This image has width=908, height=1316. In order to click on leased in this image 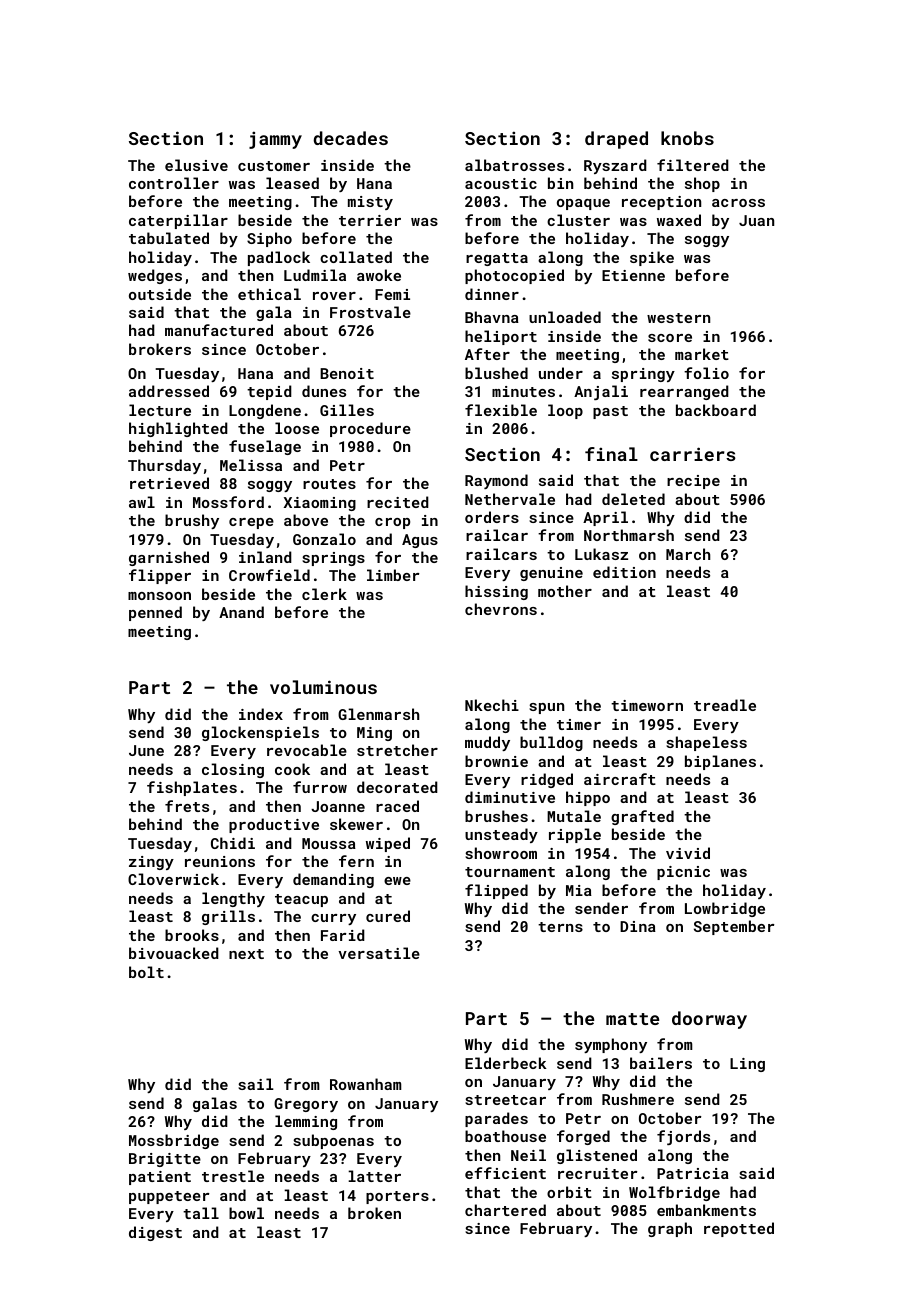, I will do `click(292, 183)`.
